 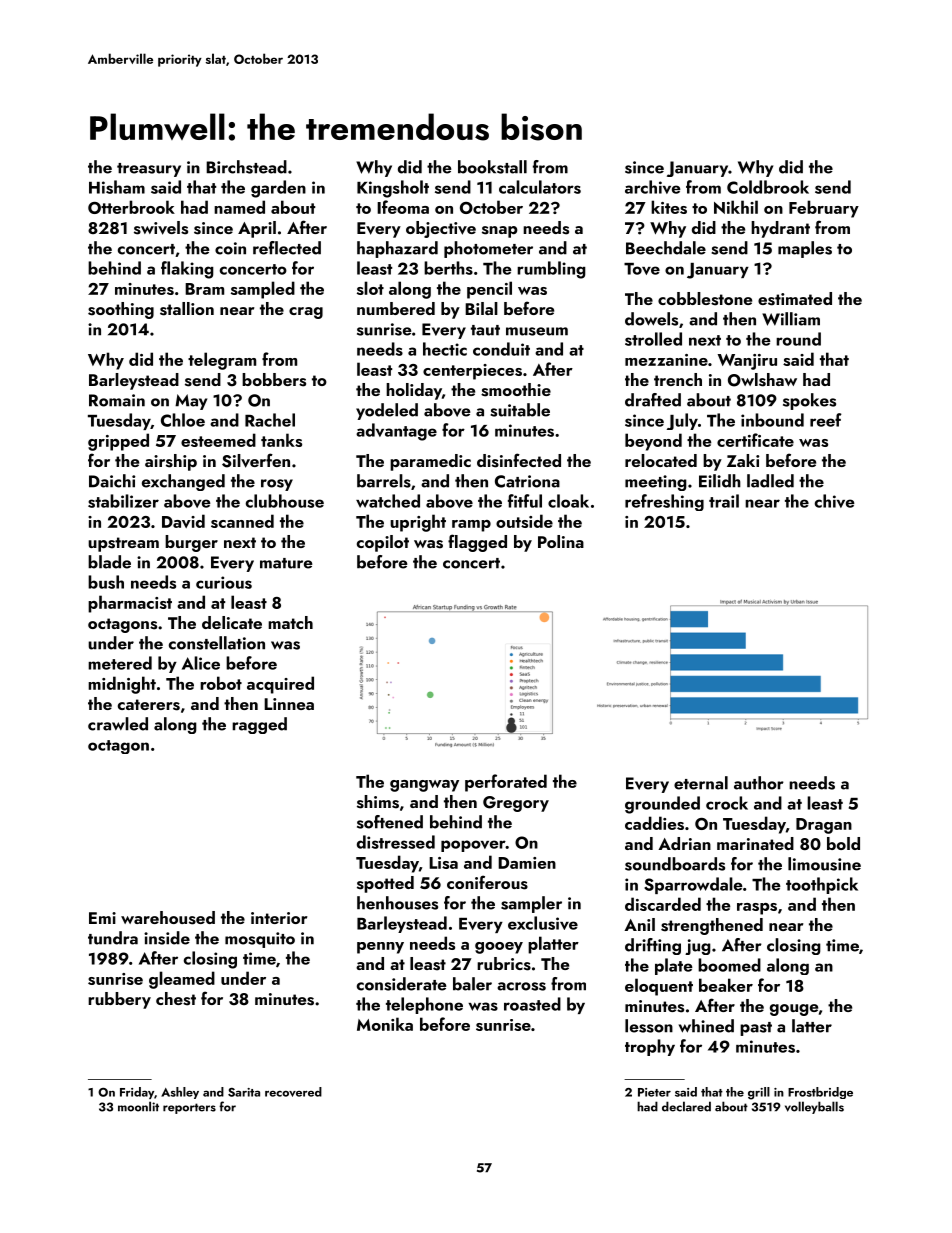 What do you see at coordinates (383, 543) in the screenshot?
I see `copilot` at bounding box center [383, 543].
